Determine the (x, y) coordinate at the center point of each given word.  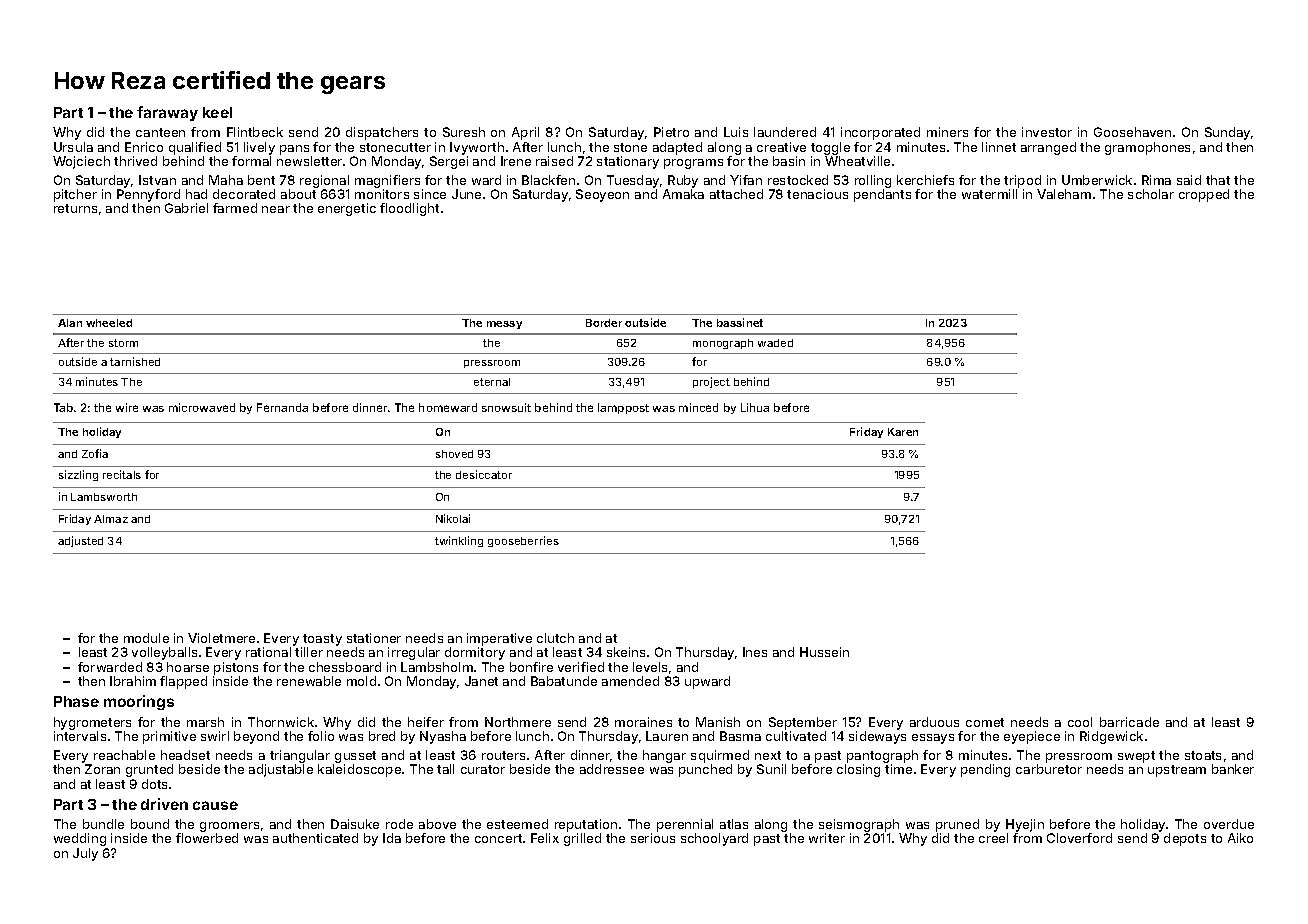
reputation (586, 825)
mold (361, 681)
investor (1047, 132)
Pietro (671, 132)
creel (993, 838)
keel (217, 112)
